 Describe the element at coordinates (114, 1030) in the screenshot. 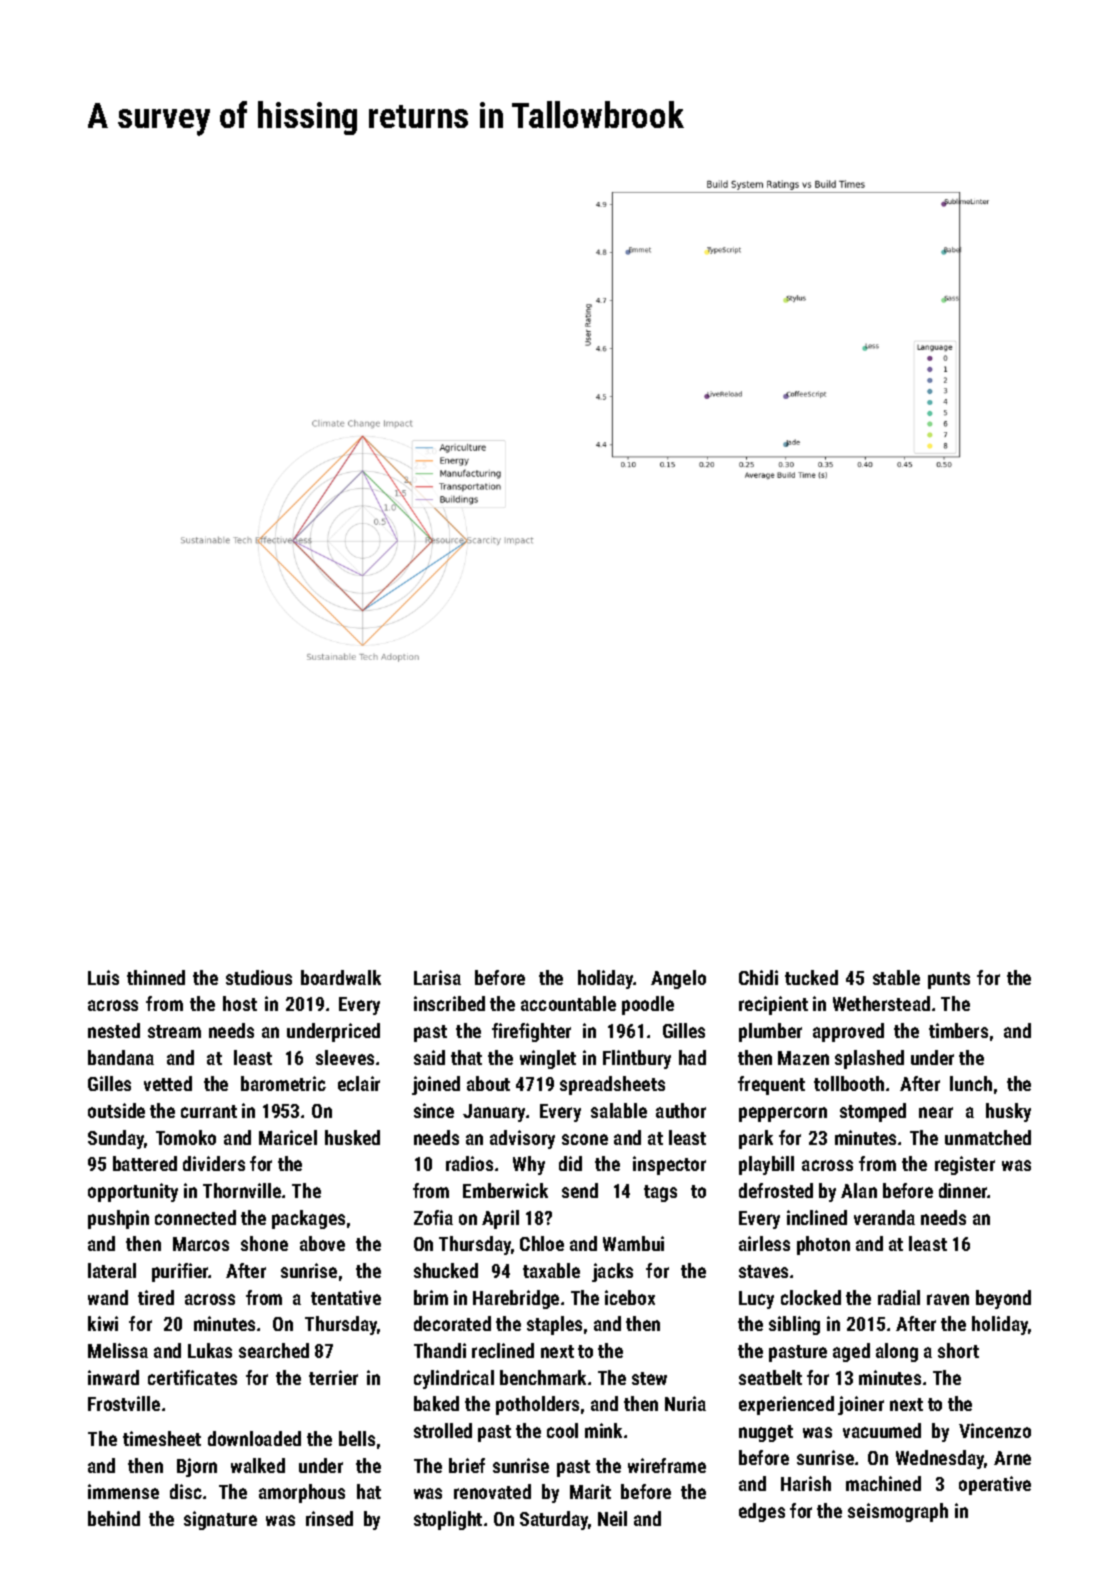

I see `nested` at that location.
